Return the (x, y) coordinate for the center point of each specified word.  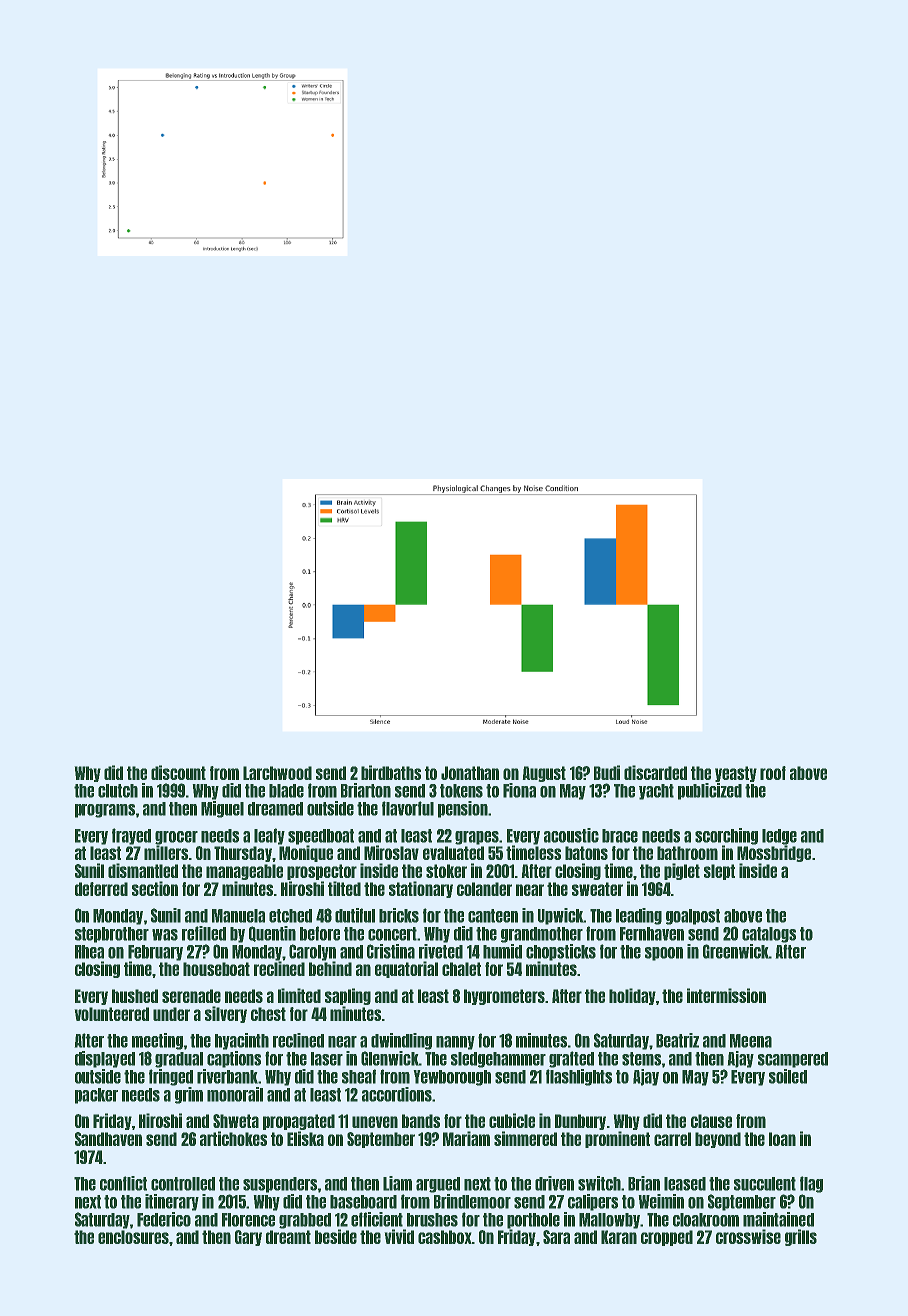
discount (178, 772)
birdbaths (391, 772)
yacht (656, 792)
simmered (525, 1138)
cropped (667, 1238)
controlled (183, 1184)
